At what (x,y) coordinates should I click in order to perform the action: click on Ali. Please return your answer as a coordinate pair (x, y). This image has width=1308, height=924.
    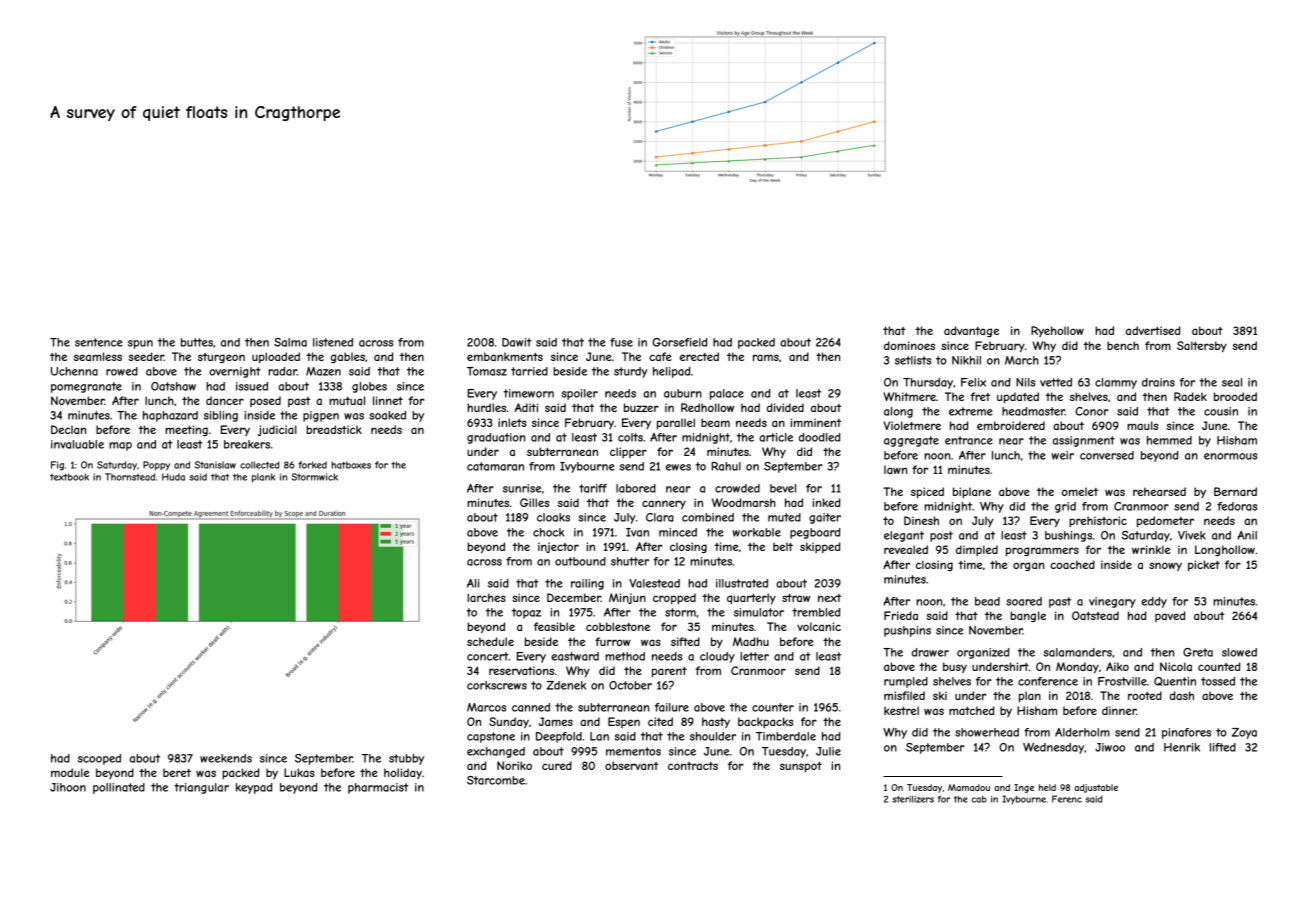
    Looking at the image, I should click on (473, 583).
